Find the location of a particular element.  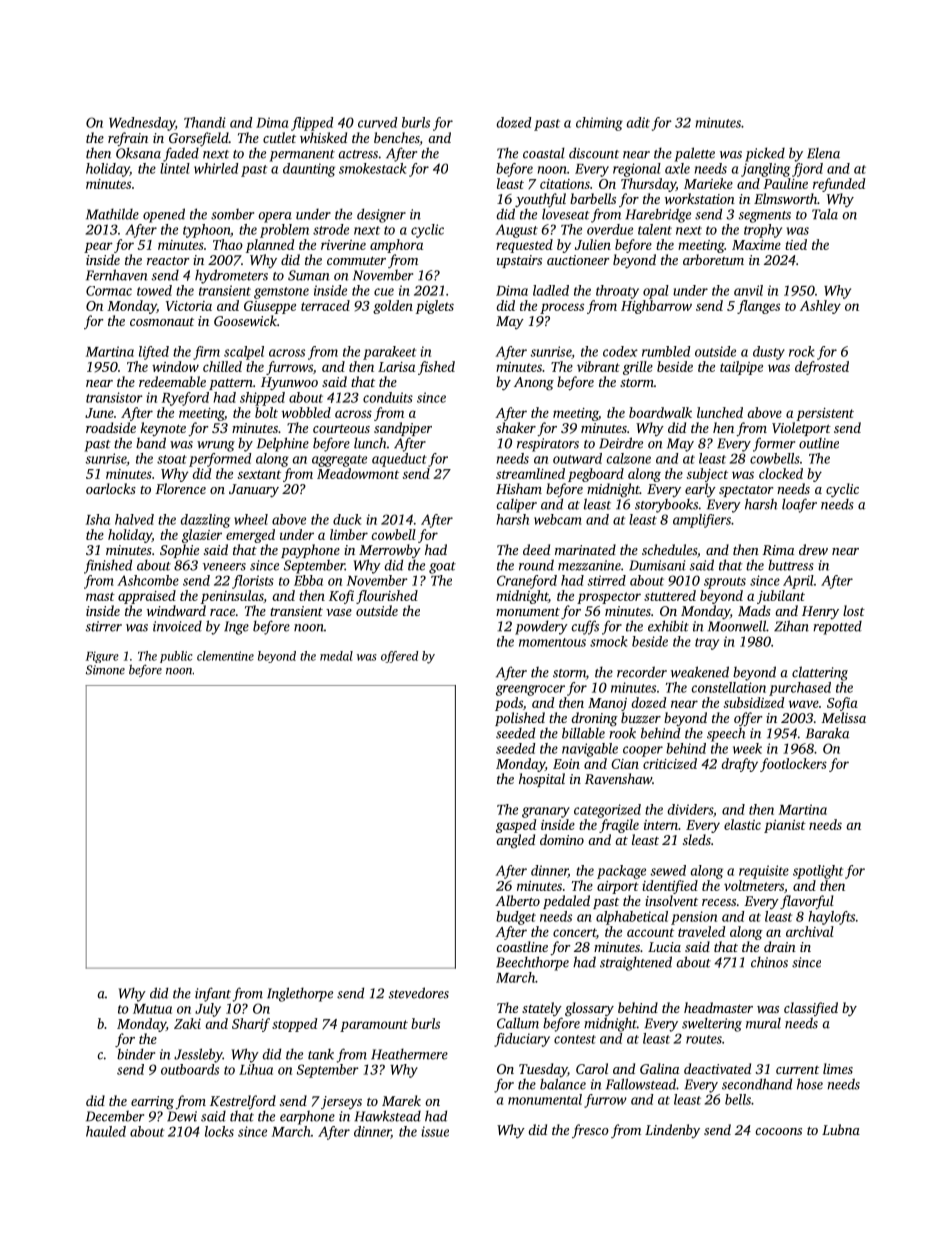

refrain is located at coordinates (128, 139).
